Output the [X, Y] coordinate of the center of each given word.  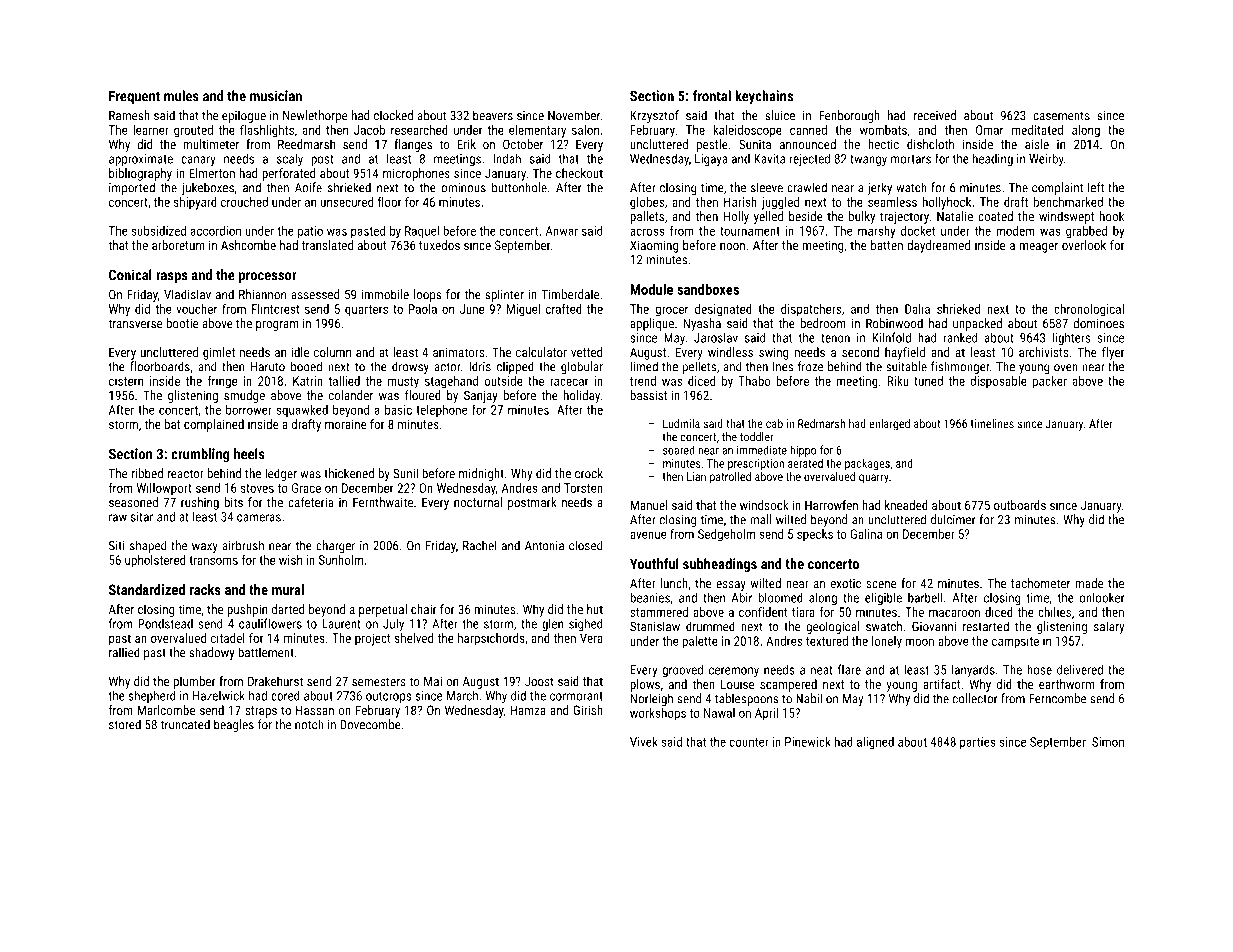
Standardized [147, 589]
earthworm [1066, 684]
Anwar [562, 231]
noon [732, 246]
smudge [244, 396]
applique [652, 324]
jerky [879, 188]
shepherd [152, 696]
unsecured [347, 202]
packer [1050, 382]
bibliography [140, 174]
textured [827, 641]
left [1096, 187]
